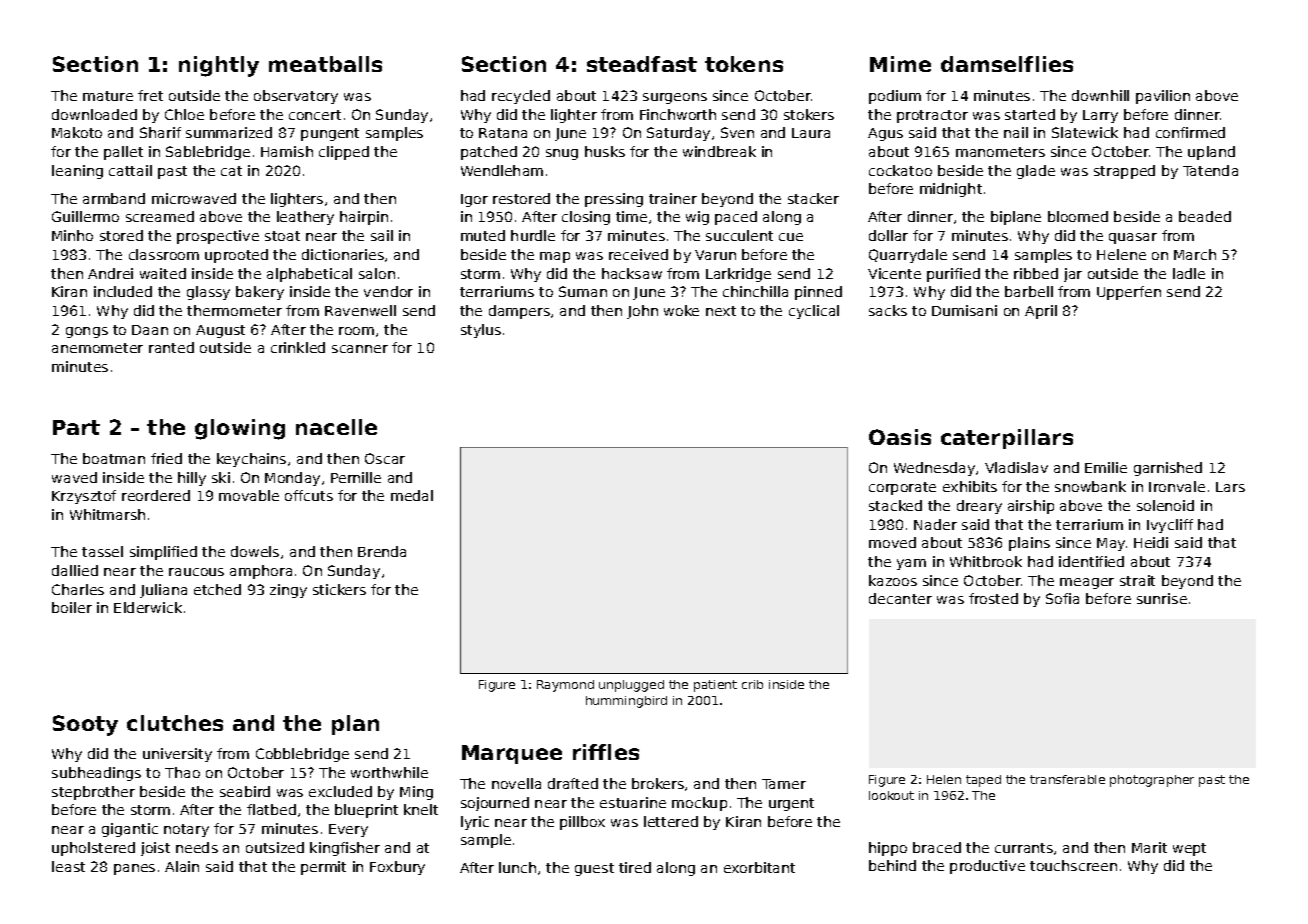  Describe the element at coordinates (1007, 64) in the screenshot. I see `damselflies` at that location.
